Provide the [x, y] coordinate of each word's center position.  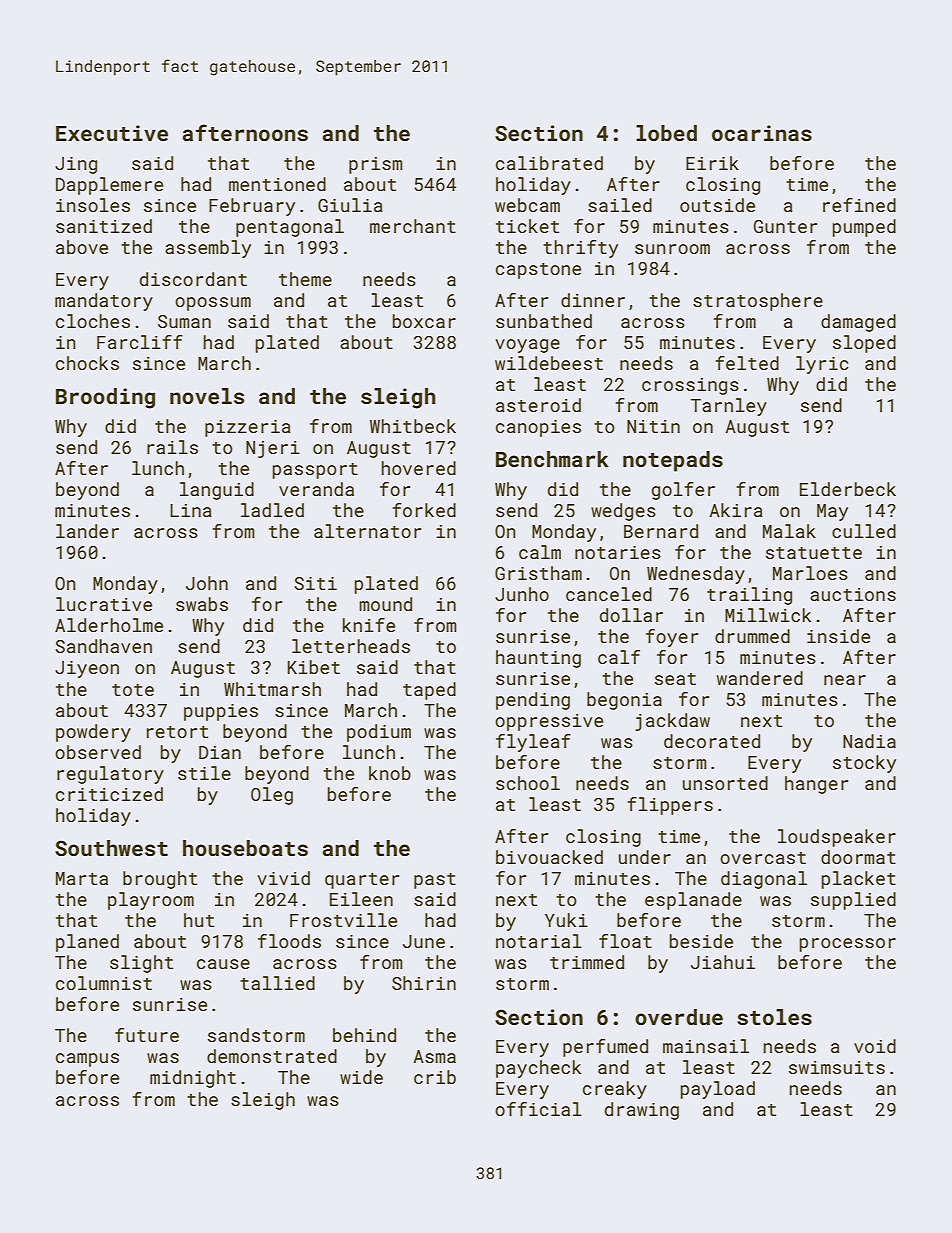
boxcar [424, 321]
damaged [858, 323]
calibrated [549, 163]
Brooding [105, 398]
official [538, 1109]
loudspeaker [837, 838]
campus [87, 1060]
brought [160, 880]
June [424, 941]
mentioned [277, 184]
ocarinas [762, 133]
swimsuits [837, 1067]
